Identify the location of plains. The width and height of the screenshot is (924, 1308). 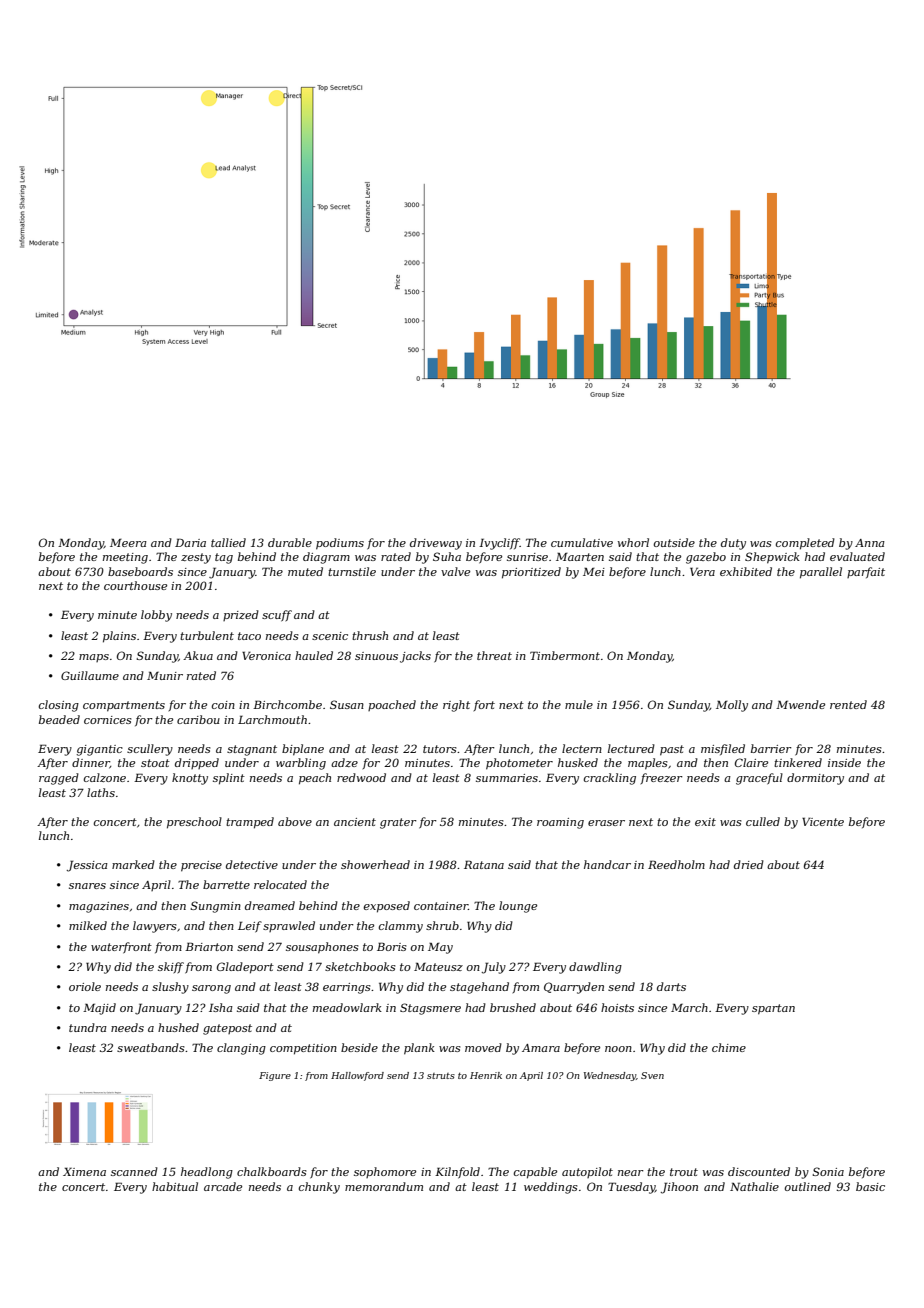
(119, 637).
